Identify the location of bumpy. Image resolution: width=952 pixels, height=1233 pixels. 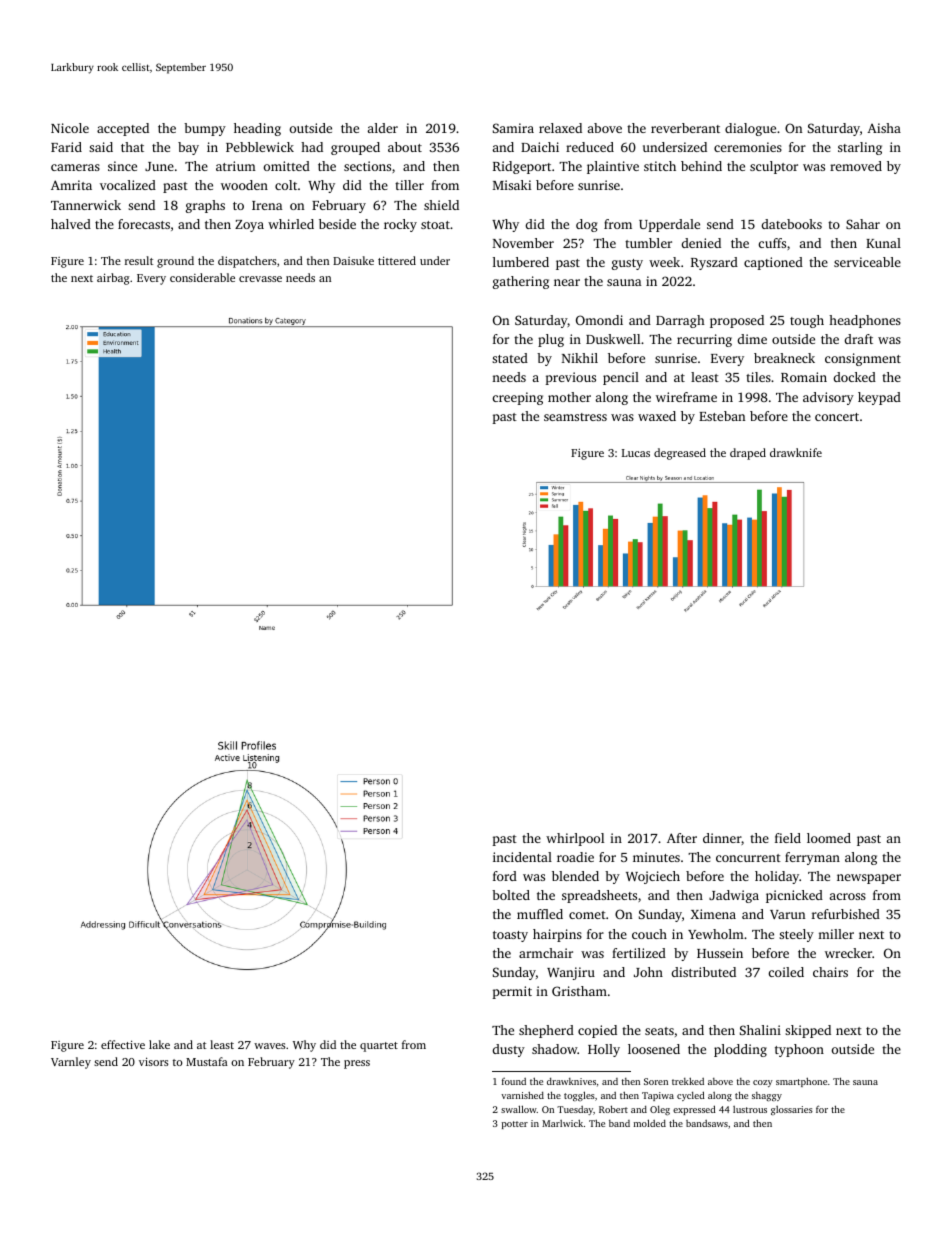
(205, 129).
